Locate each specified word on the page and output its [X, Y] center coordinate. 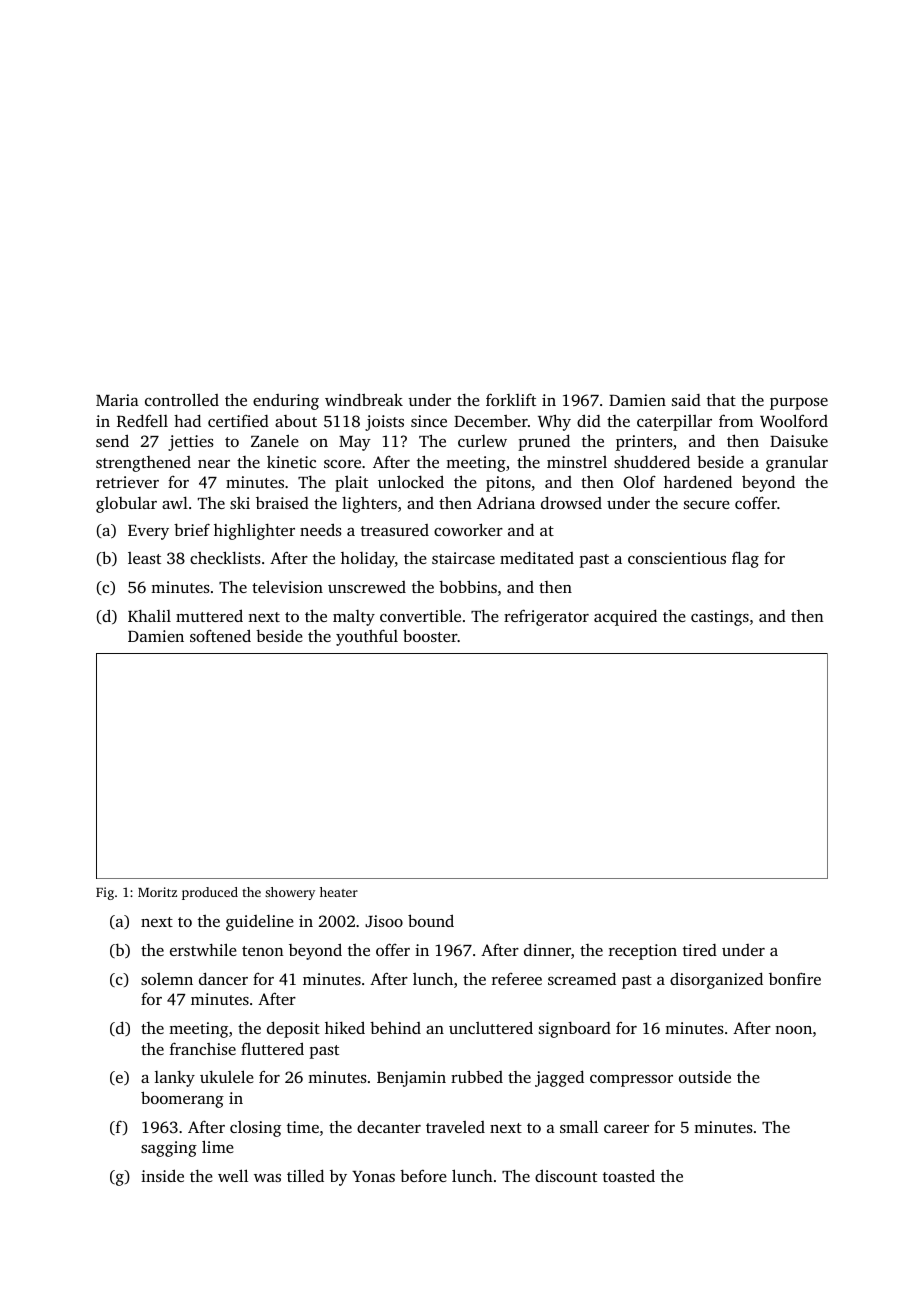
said [686, 400]
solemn [167, 979]
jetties [191, 443]
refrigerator [546, 617]
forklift [511, 399]
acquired [625, 617]
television [287, 586]
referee [517, 979]
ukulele [227, 1076]
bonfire [795, 978]
